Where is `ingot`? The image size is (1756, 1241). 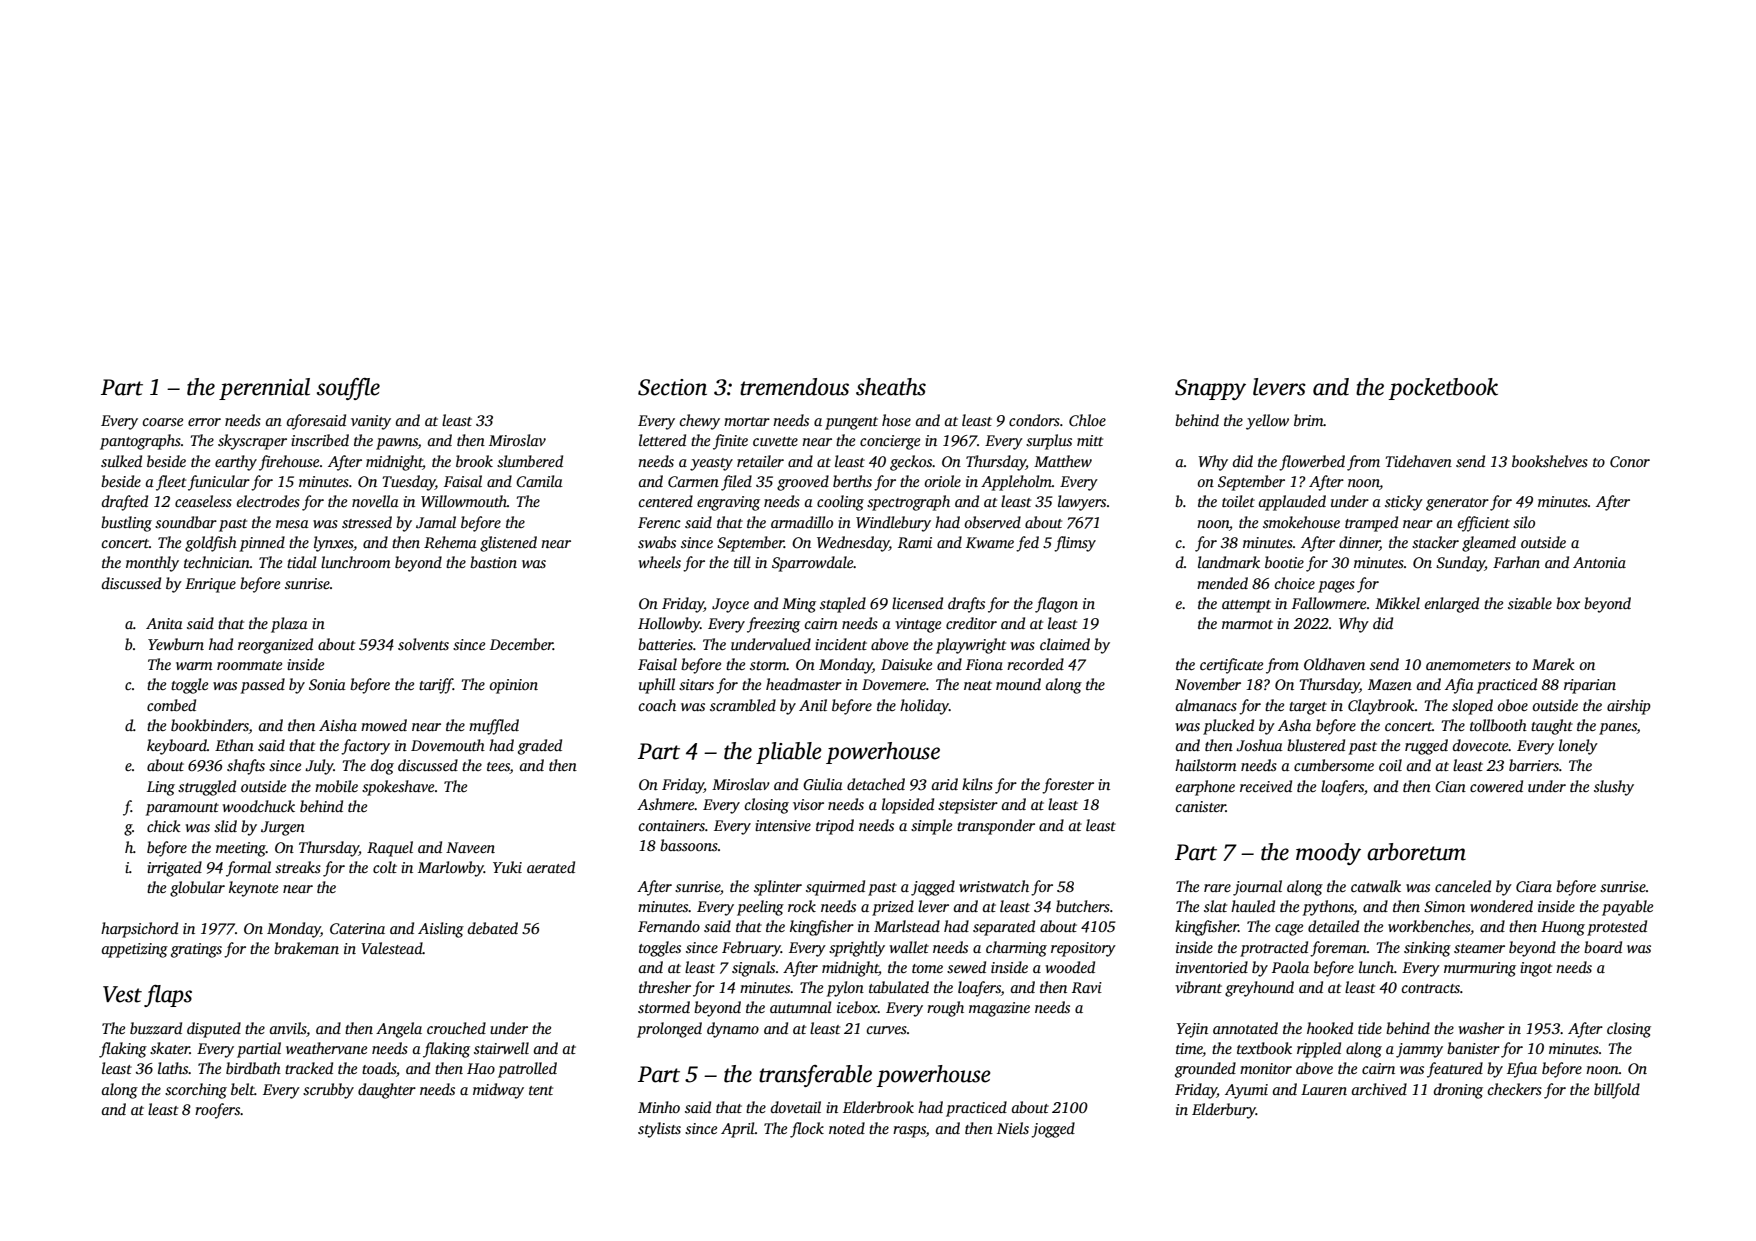
ingot is located at coordinates (1536, 969).
